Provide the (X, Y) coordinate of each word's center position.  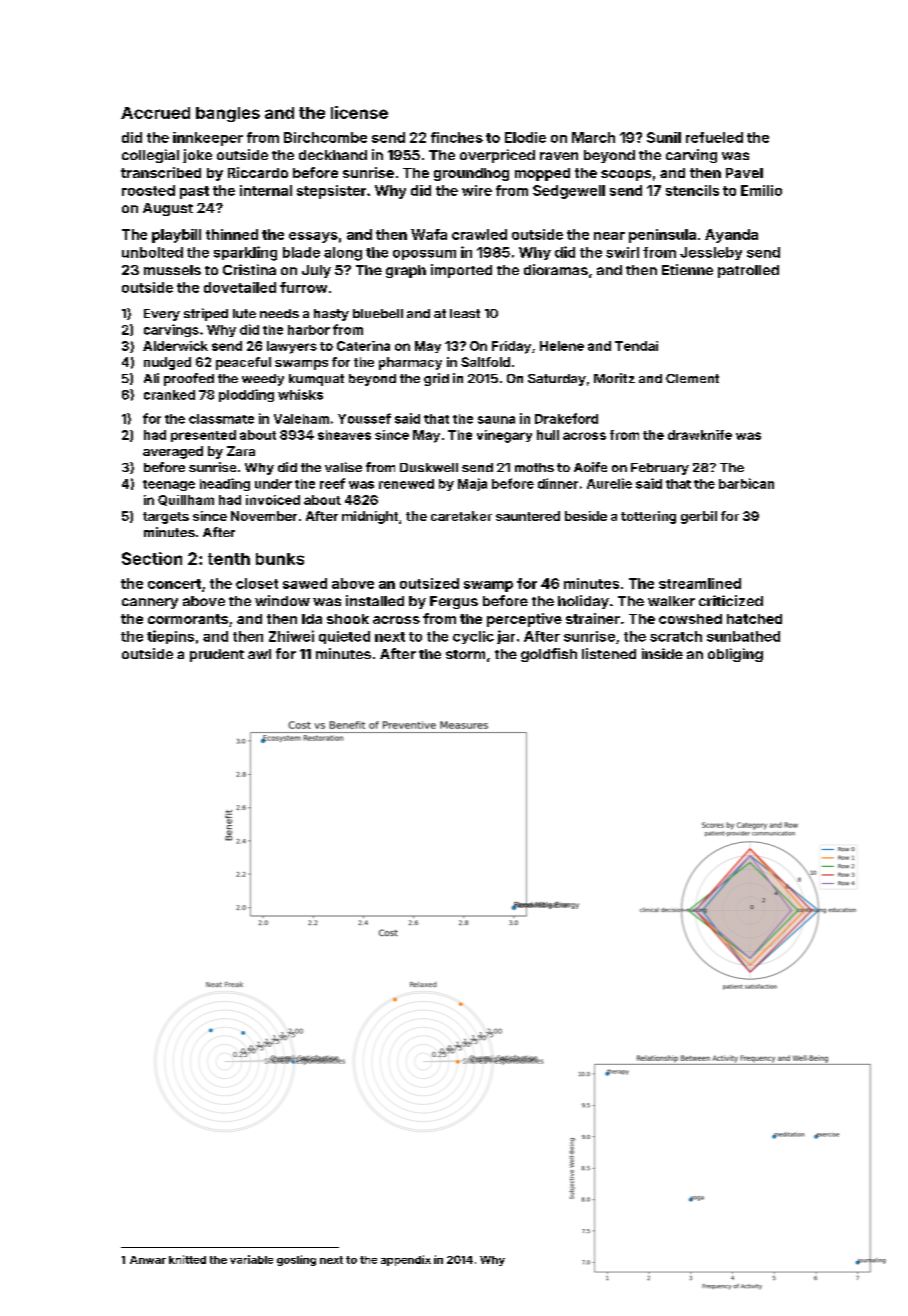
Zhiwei (291, 636)
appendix (406, 1260)
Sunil (664, 137)
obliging (735, 655)
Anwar (148, 1260)
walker (671, 601)
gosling (296, 1260)
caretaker (461, 516)
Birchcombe (325, 137)
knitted (187, 1259)
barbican (746, 483)
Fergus (454, 602)
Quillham (186, 500)
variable (251, 1259)
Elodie (525, 137)
